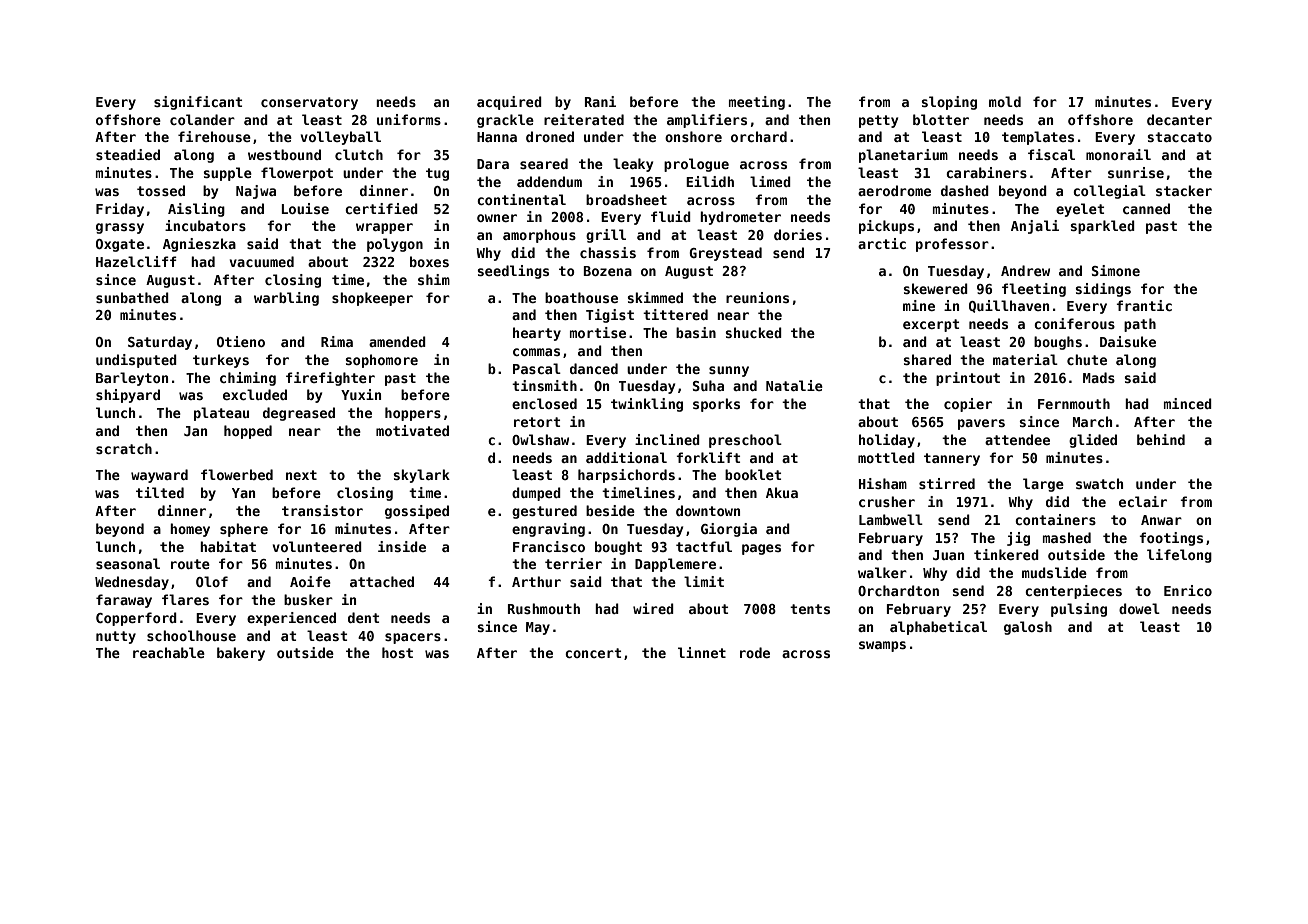 Image resolution: width=1308 pixels, height=924 pixels. What do you see at coordinates (949, 103) in the screenshot?
I see `sloping` at bounding box center [949, 103].
